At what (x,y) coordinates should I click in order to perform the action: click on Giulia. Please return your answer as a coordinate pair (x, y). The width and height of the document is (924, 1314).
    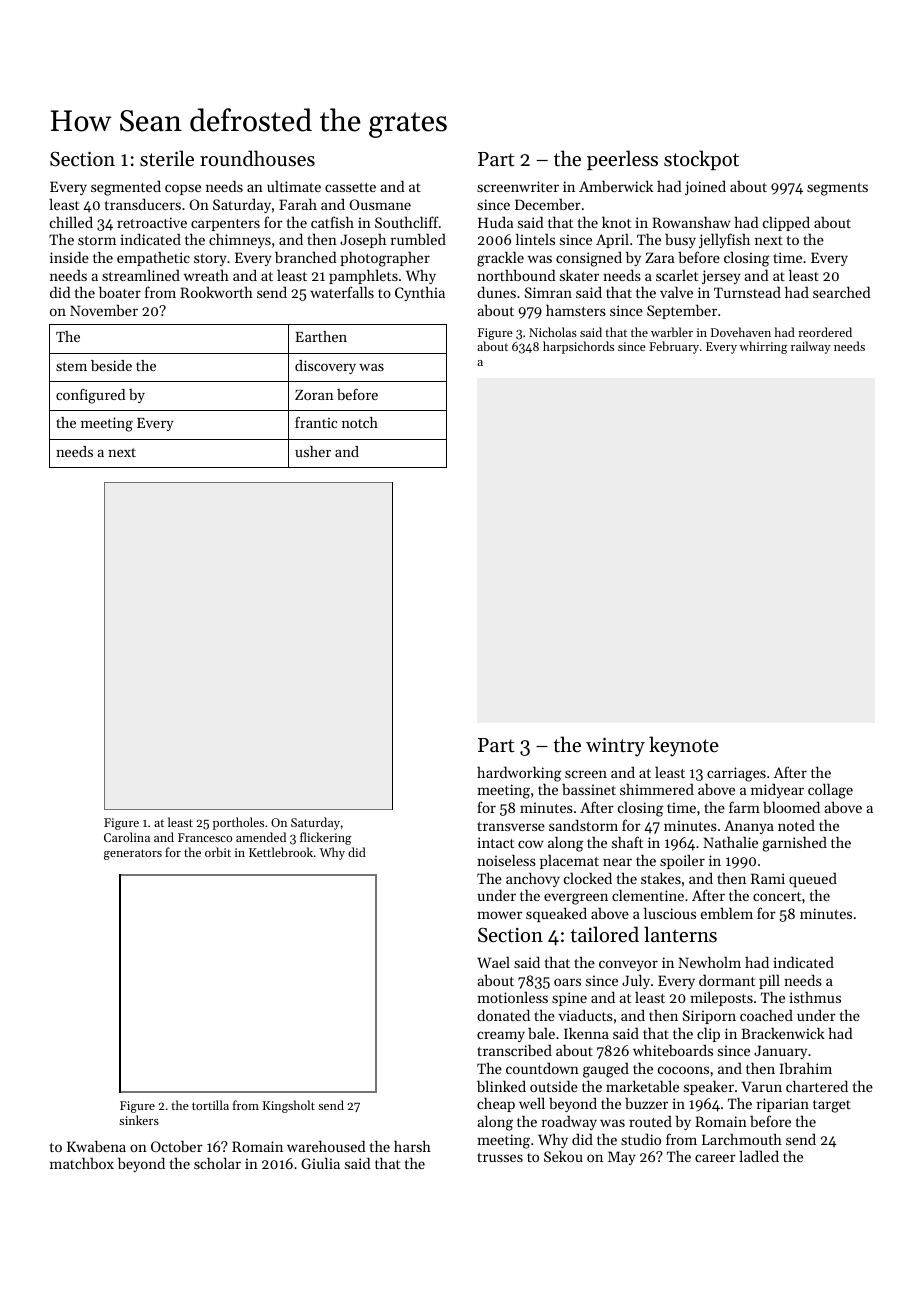
    Looking at the image, I should click on (320, 1163).
